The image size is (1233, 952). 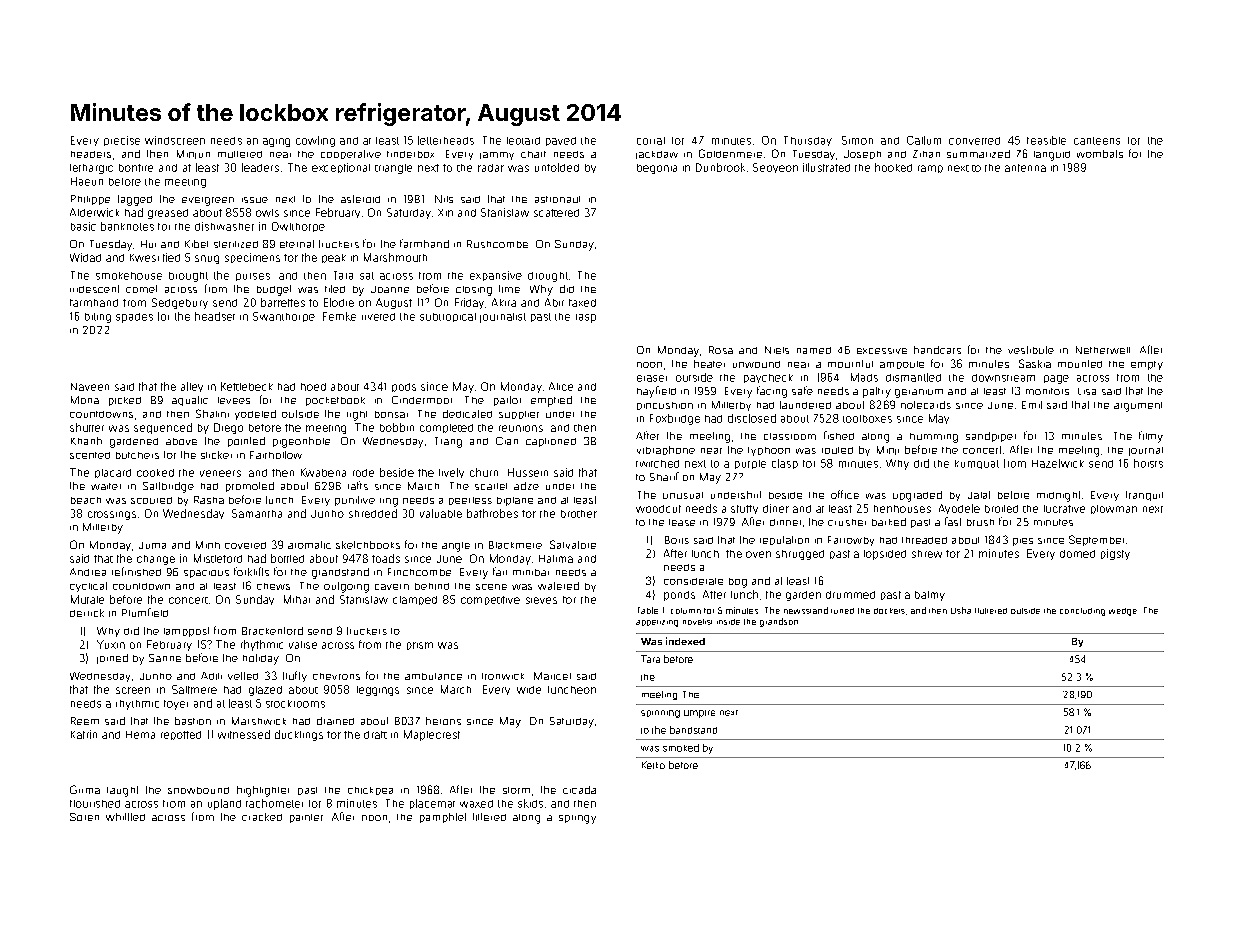 What do you see at coordinates (889, 611) in the screenshot?
I see `dockets` at bounding box center [889, 611].
